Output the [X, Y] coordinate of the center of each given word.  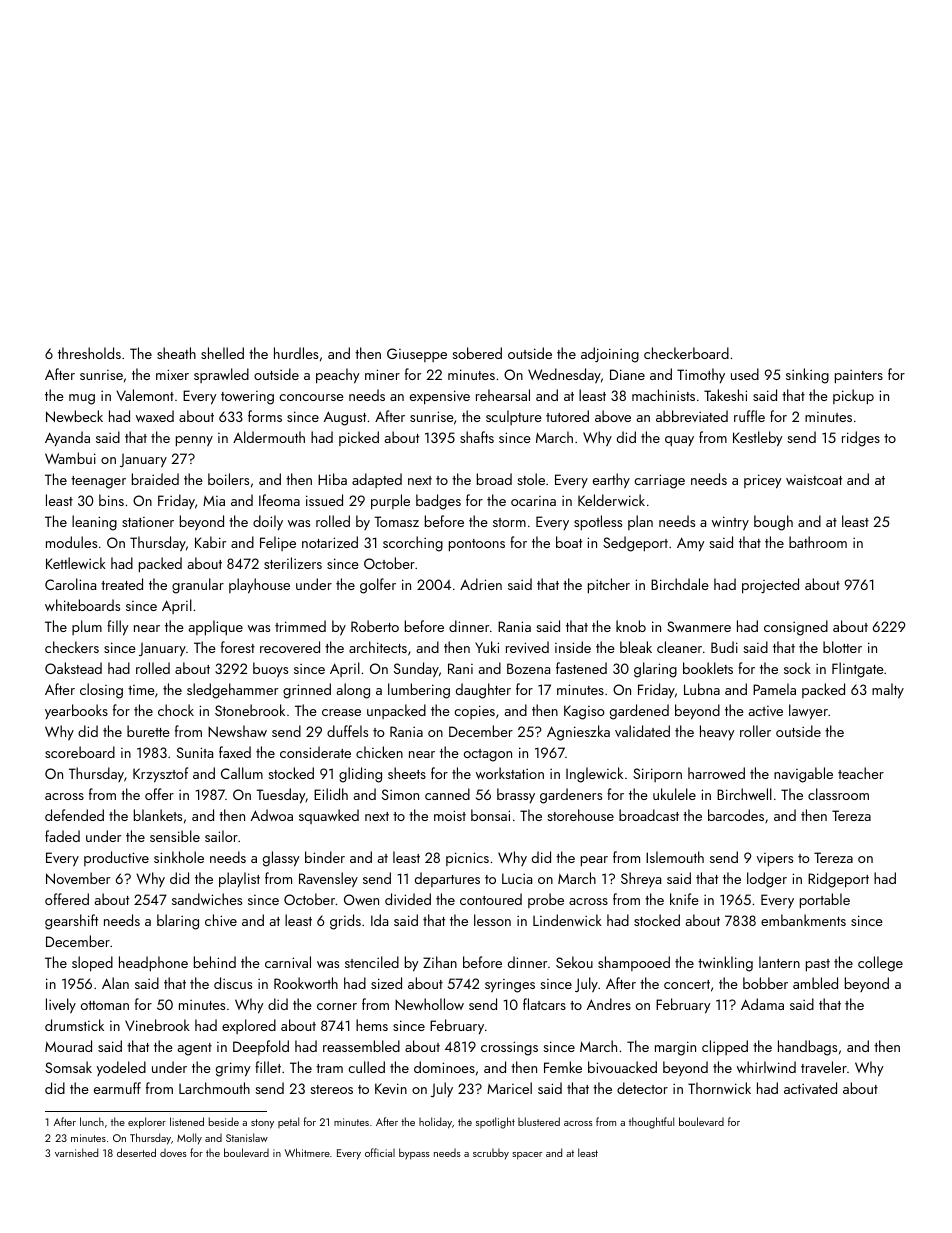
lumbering [419, 691]
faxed [235, 752]
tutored [567, 416]
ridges [861, 439]
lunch [92, 1121]
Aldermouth [269, 437]
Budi [724, 647]
